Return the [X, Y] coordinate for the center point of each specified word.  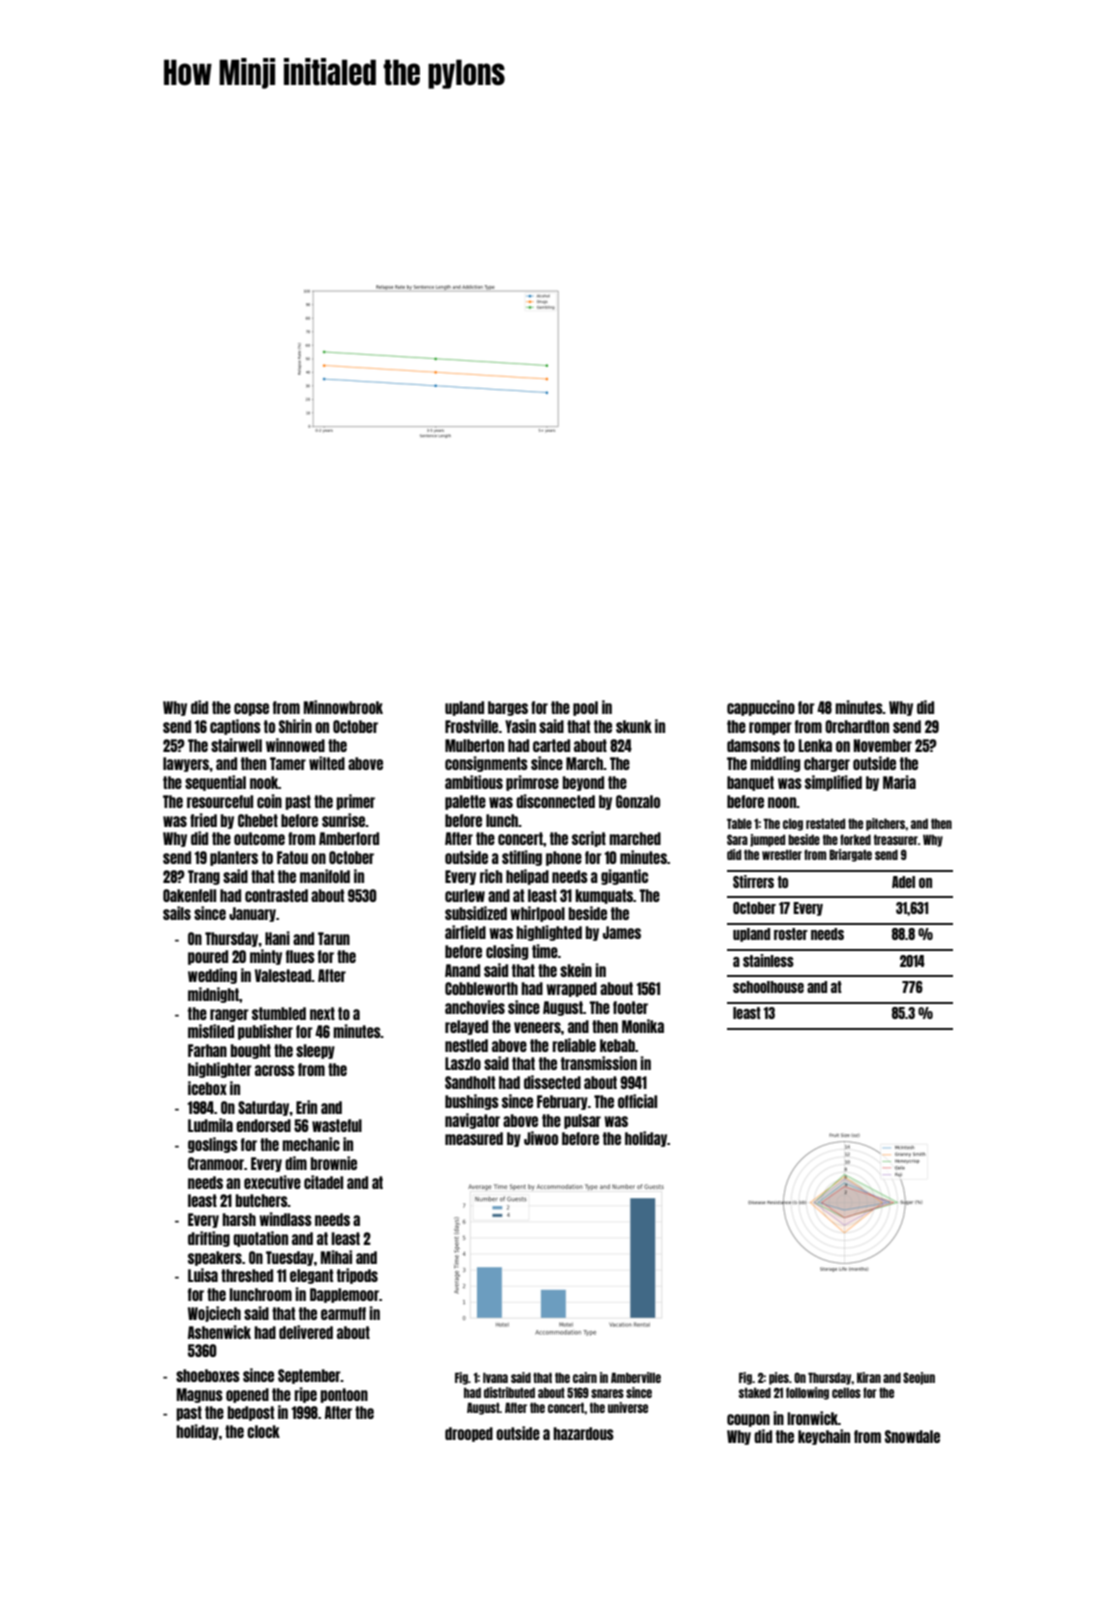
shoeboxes [208, 1375]
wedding [212, 976]
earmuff [343, 1313]
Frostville [471, 726]
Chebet [258, 820]
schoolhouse [768, 987]
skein [576, 970]
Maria [899, 782]
